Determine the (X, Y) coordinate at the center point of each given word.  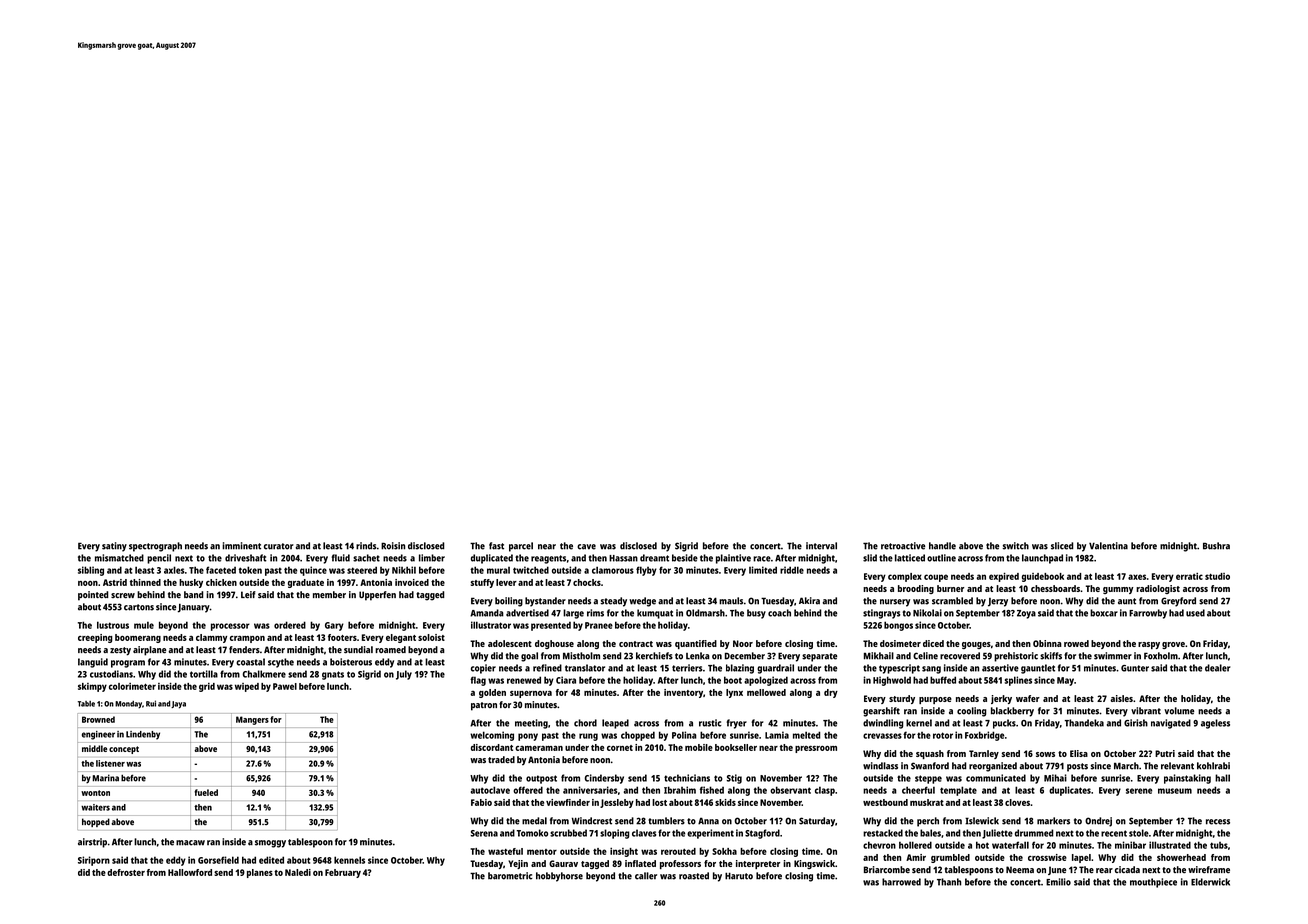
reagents (548, 559)
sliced (1062, 546)
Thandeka (1084, 723)
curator (279, 546)
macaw (190, 843)
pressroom (816, 749)
